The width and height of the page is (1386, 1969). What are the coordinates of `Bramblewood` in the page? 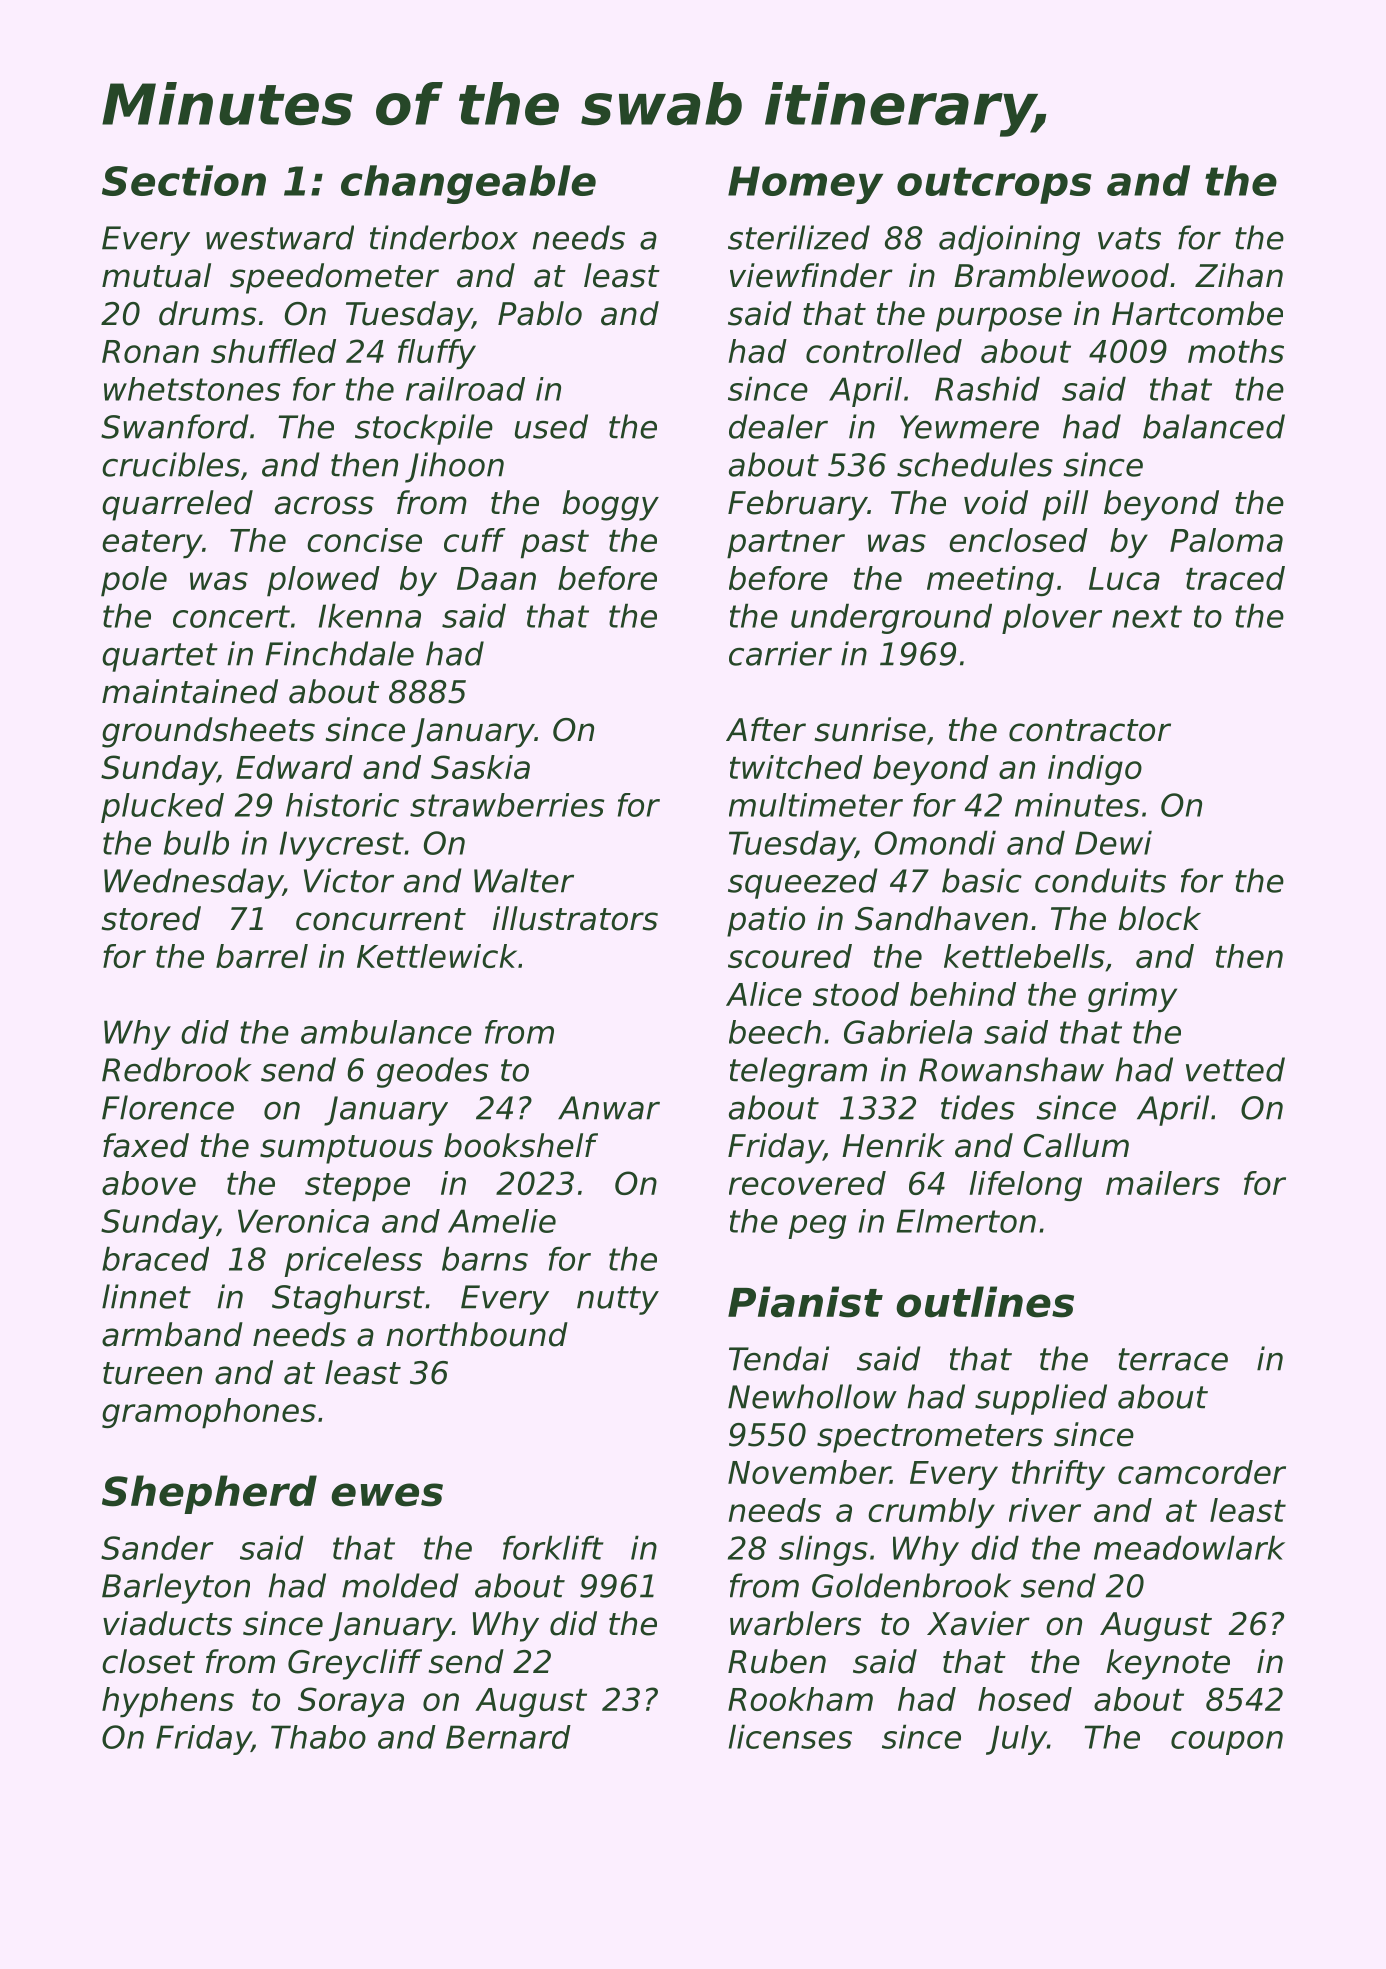 It's located at (1061, 275).
